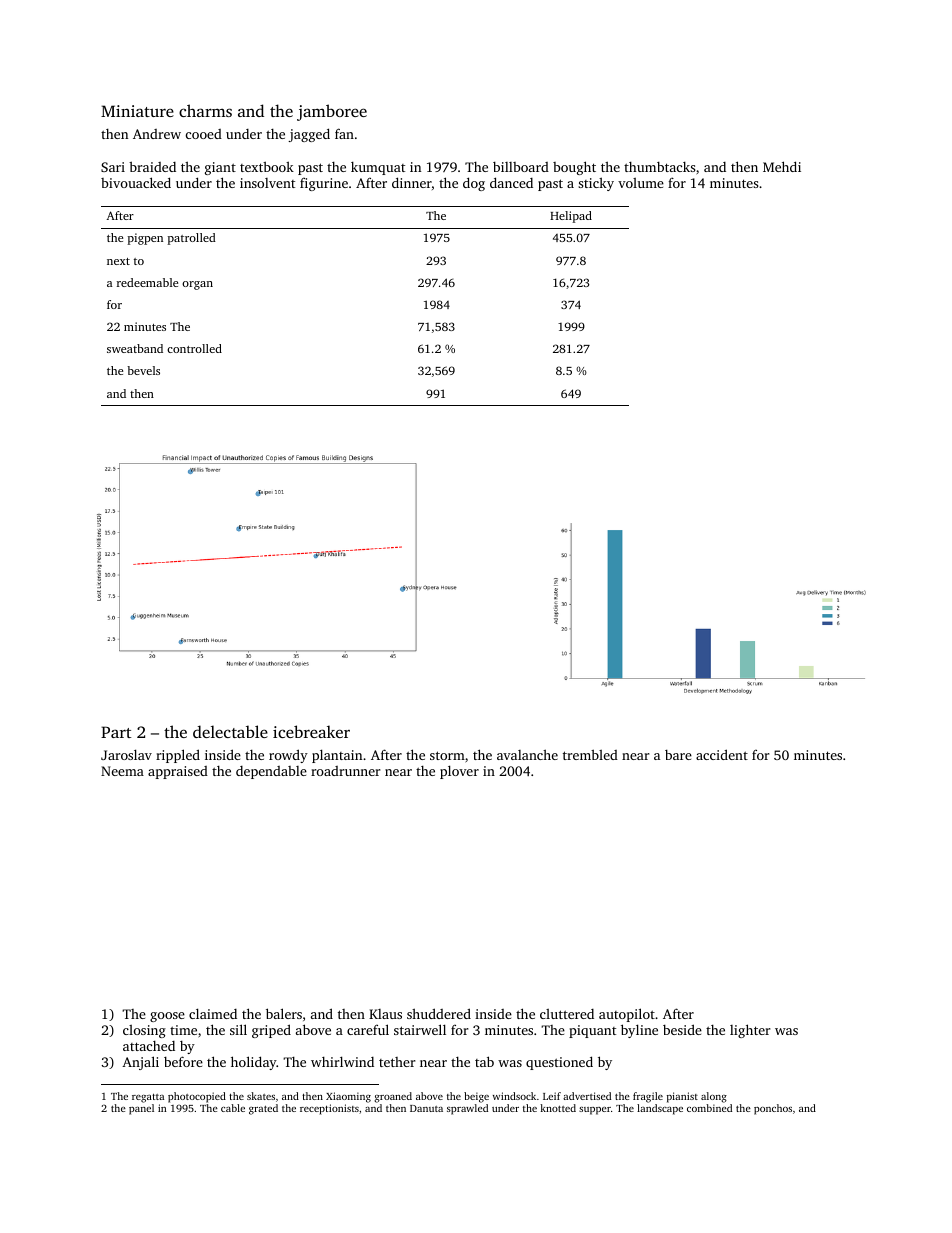 Image resolution: width=952 pixels, height=1233 pixels. What do you see at coordinates (521, 167) in the page?
I see `billboard` at bounding box center [521, 167].
